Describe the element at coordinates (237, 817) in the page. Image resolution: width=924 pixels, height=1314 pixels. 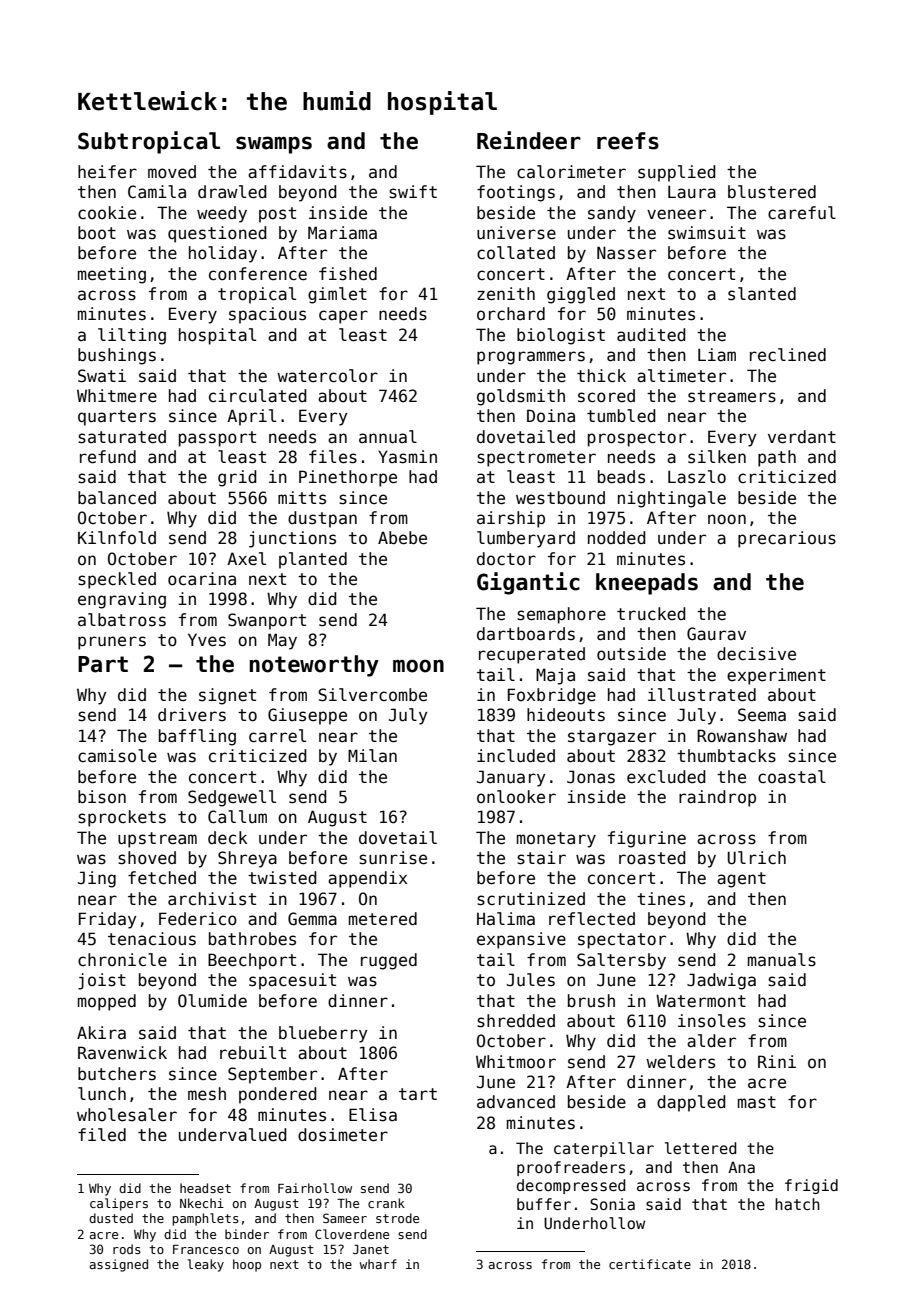
I see `Callum` at that location.
